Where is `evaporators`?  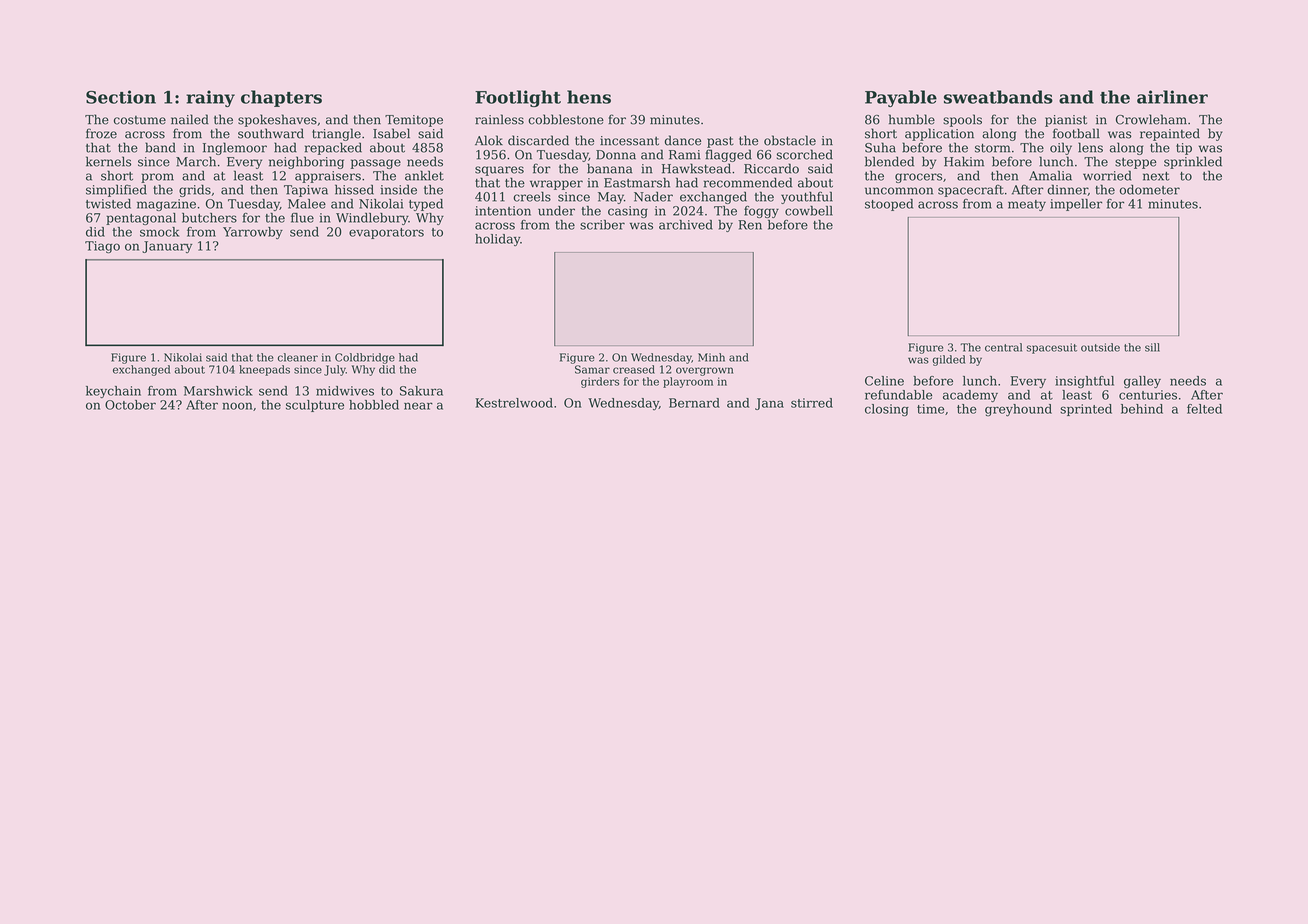
evaporators is located at coordinates (386, 233).
